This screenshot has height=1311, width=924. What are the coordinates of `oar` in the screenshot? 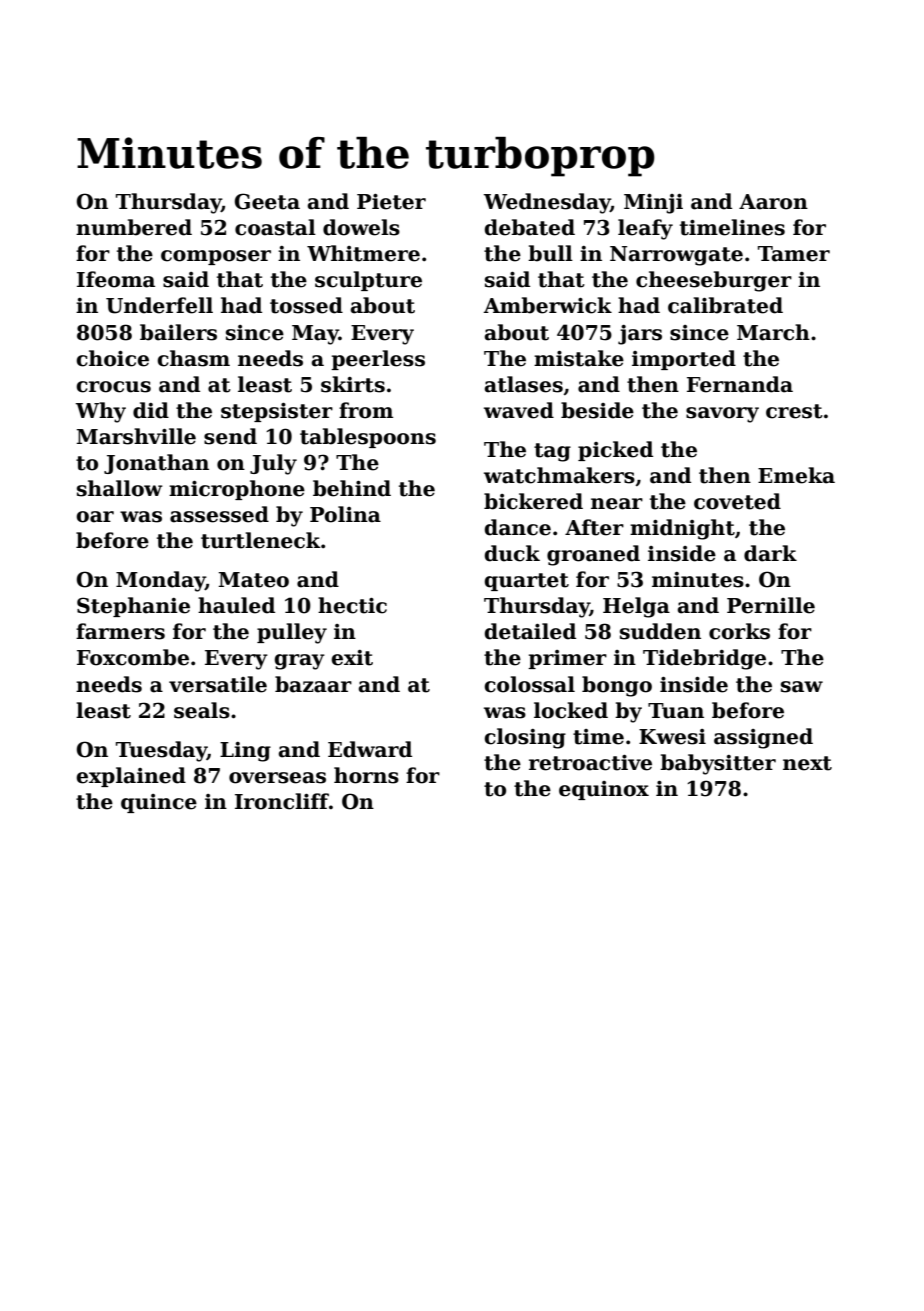 It's located at (95, 517).
